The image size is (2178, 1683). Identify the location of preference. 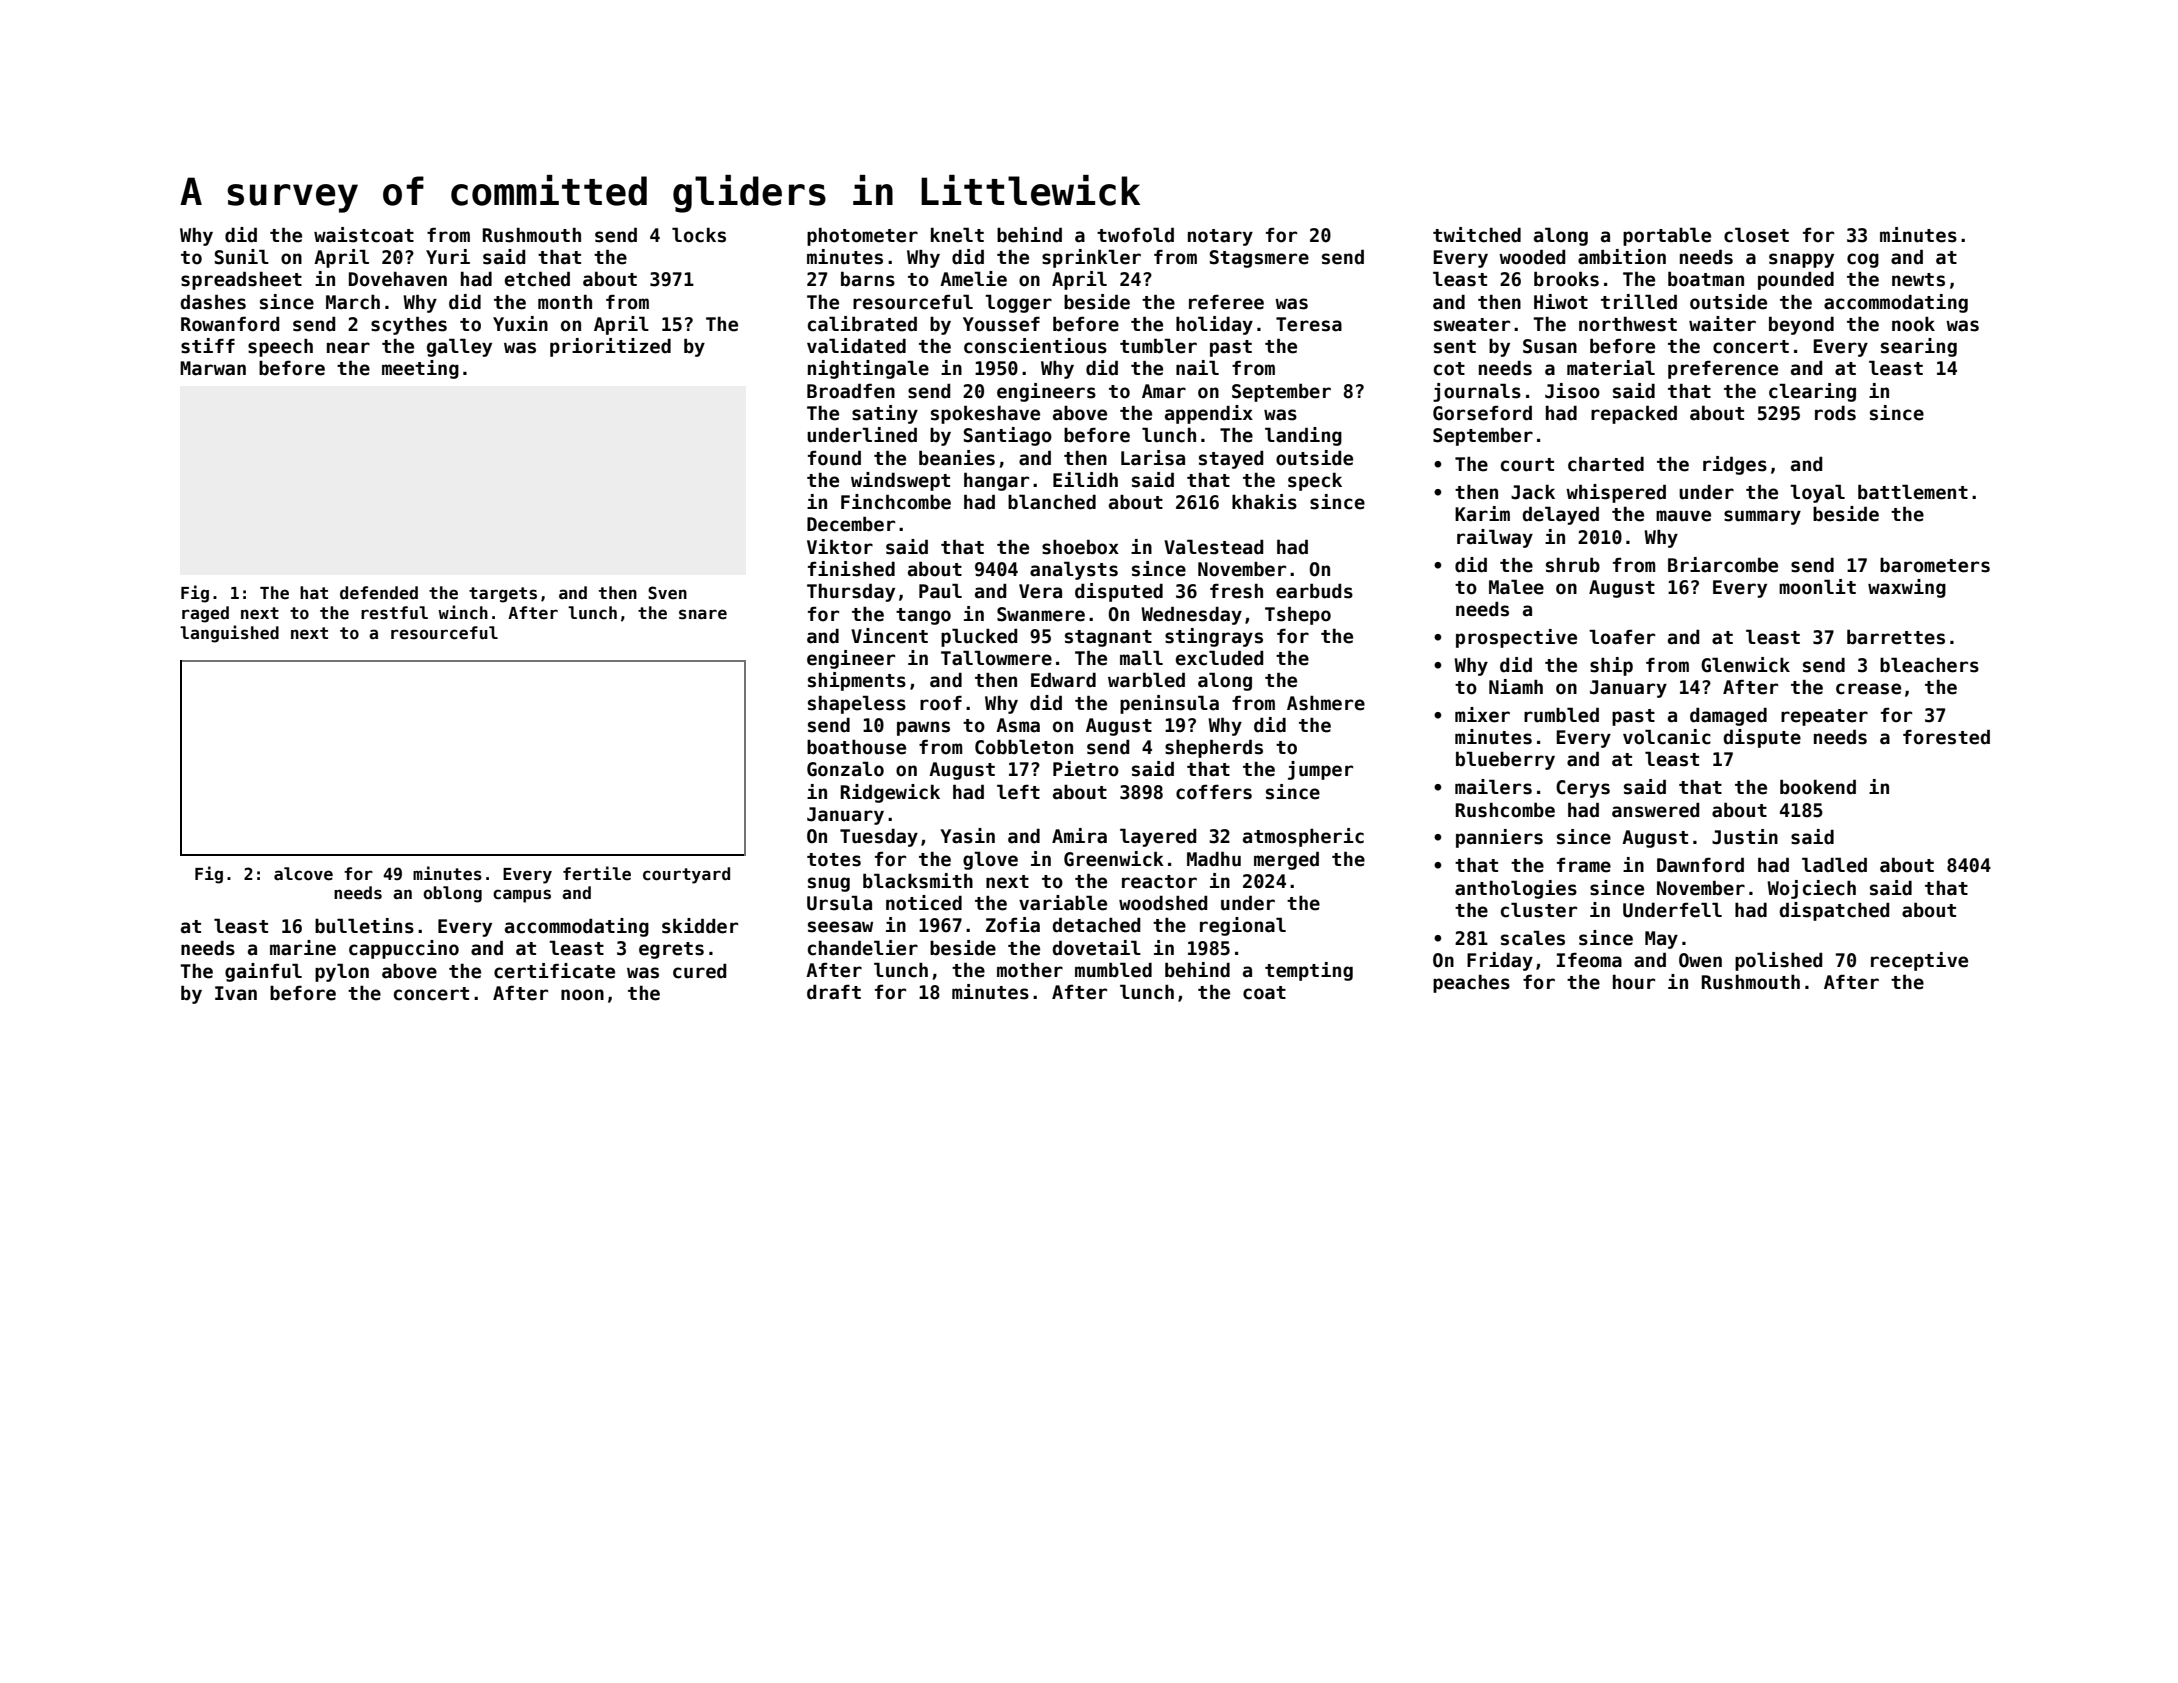
(1723, 370).
